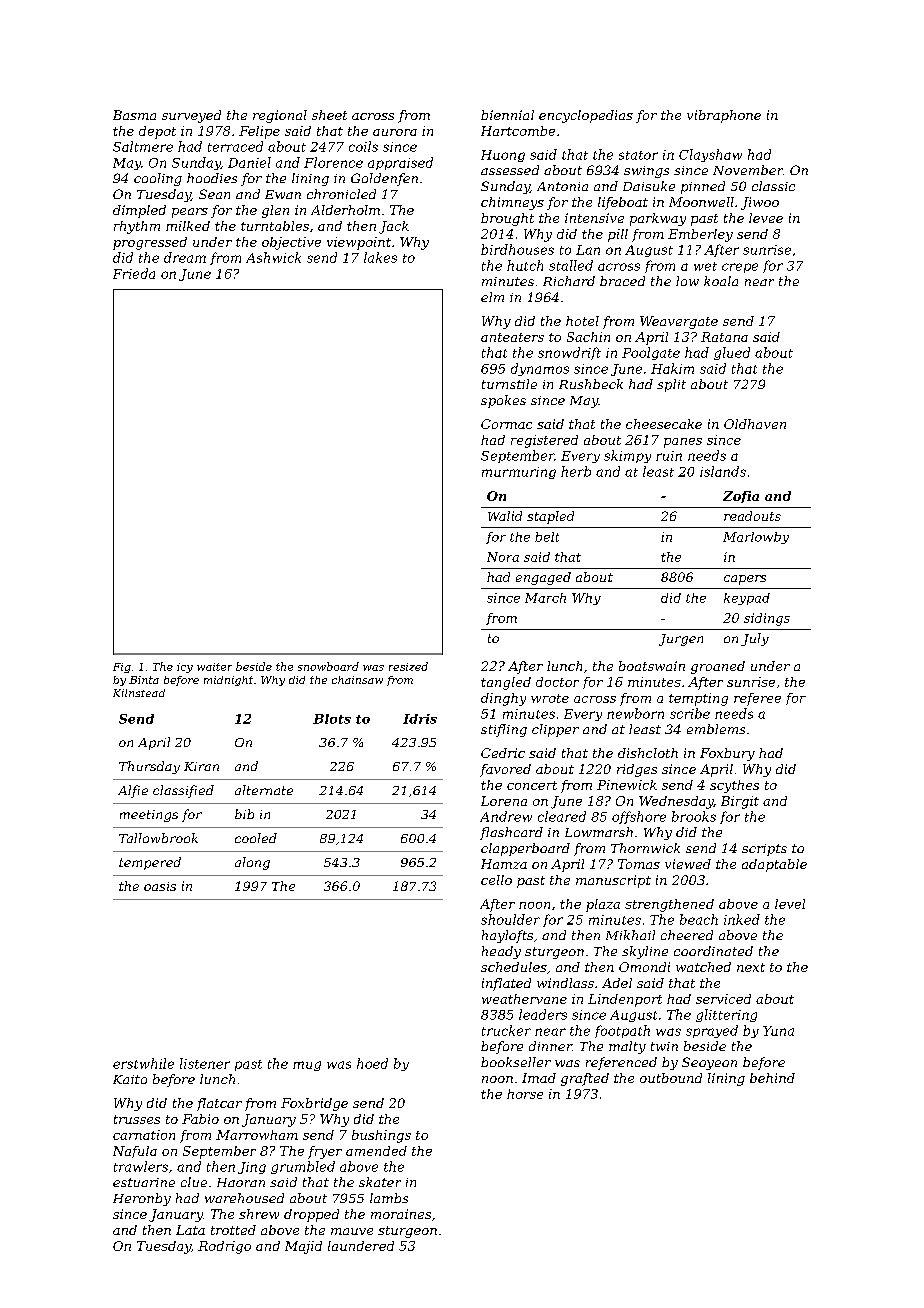 The height and width of the page is (1308, 924). Describe the element at coordinates (724, 337) in the page. I see `Ratana` at that location.
